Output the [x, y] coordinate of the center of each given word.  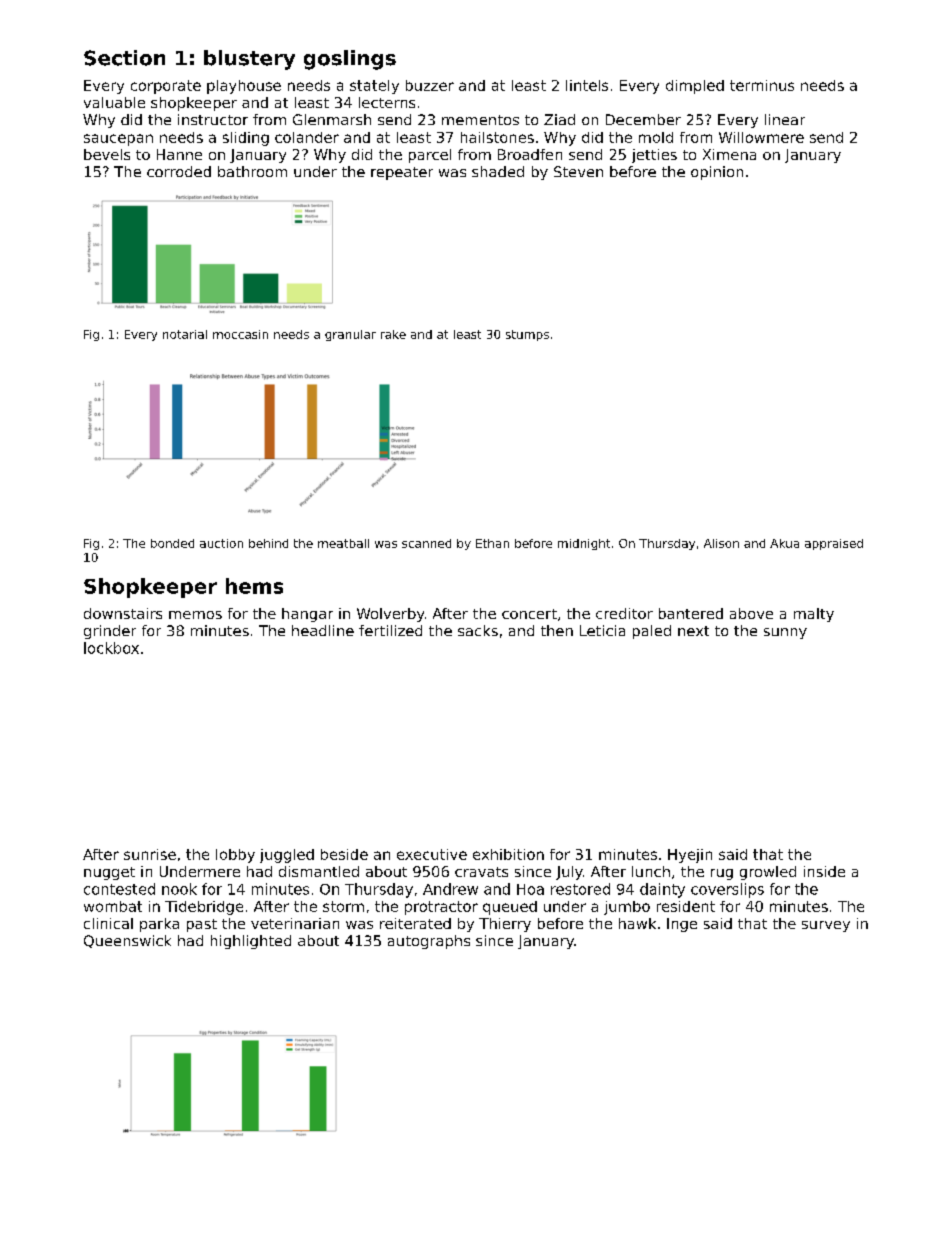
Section [124, 58]
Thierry [505, 925]
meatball [343, 543]
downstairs [123, 613]
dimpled [695, 87]
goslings [350, 60]
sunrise [150, 854]
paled [652, 632]
